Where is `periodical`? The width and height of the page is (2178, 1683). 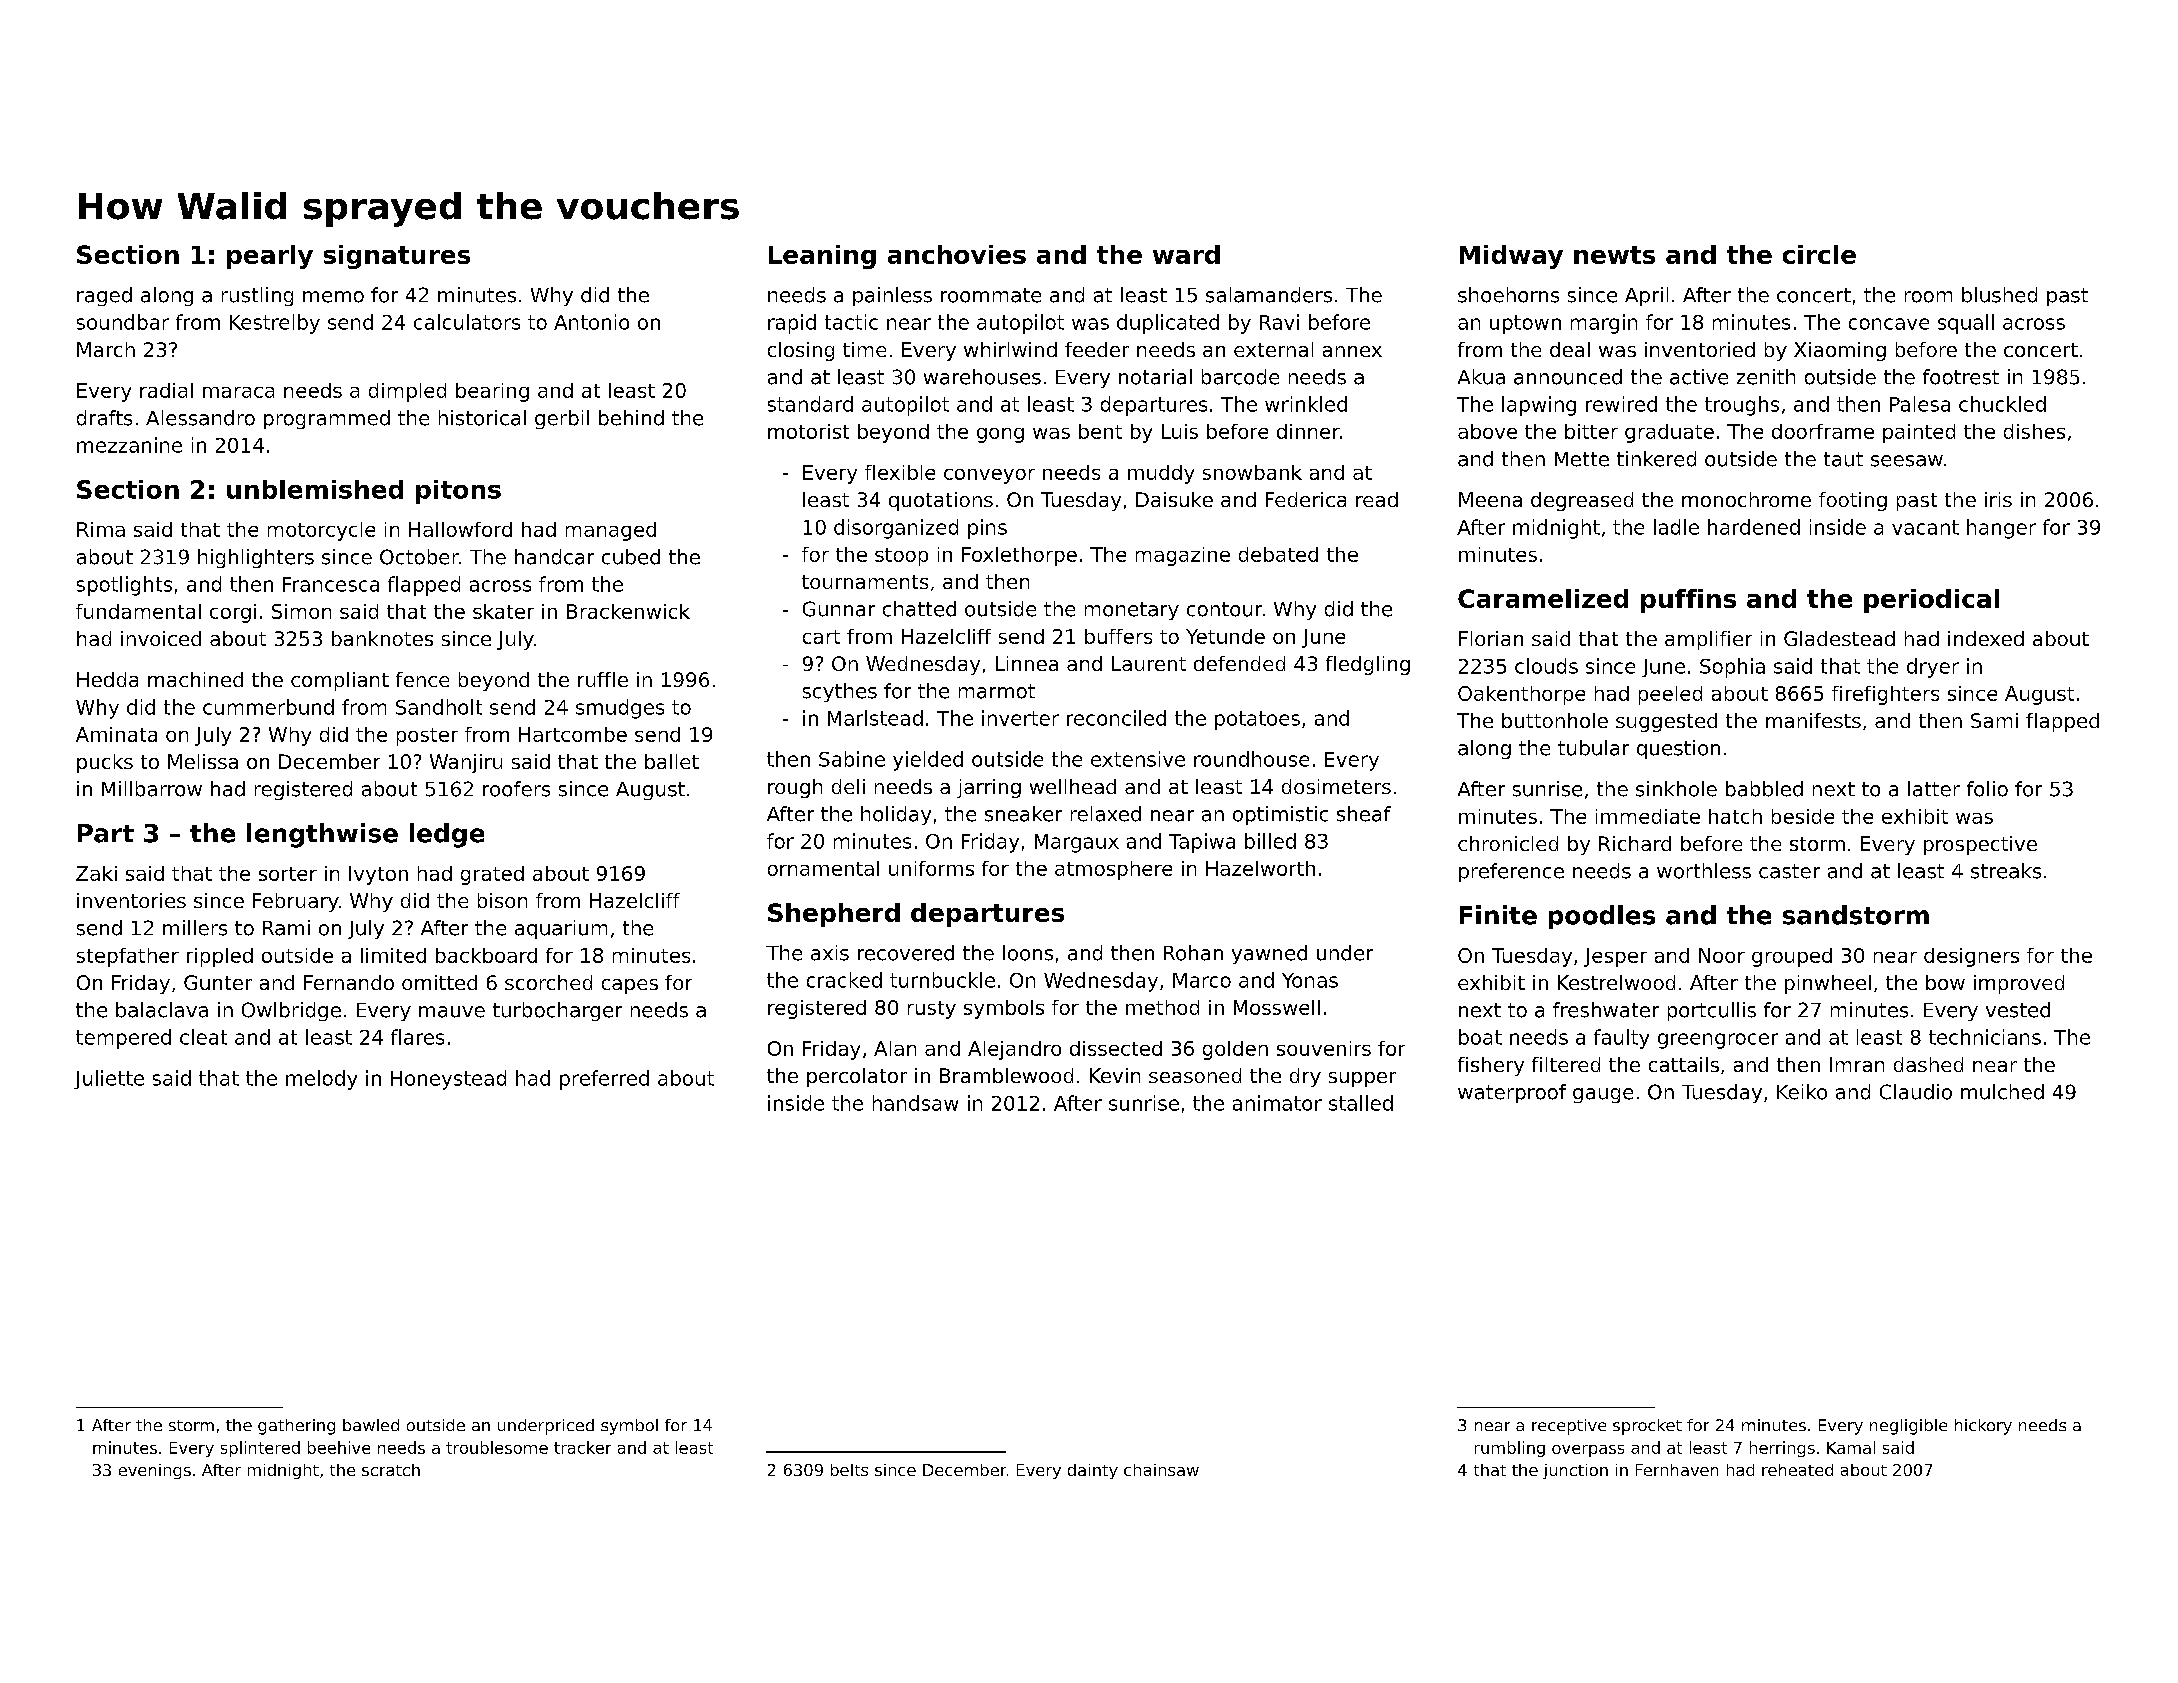
periodical is located at coordinates (1931, 601).
